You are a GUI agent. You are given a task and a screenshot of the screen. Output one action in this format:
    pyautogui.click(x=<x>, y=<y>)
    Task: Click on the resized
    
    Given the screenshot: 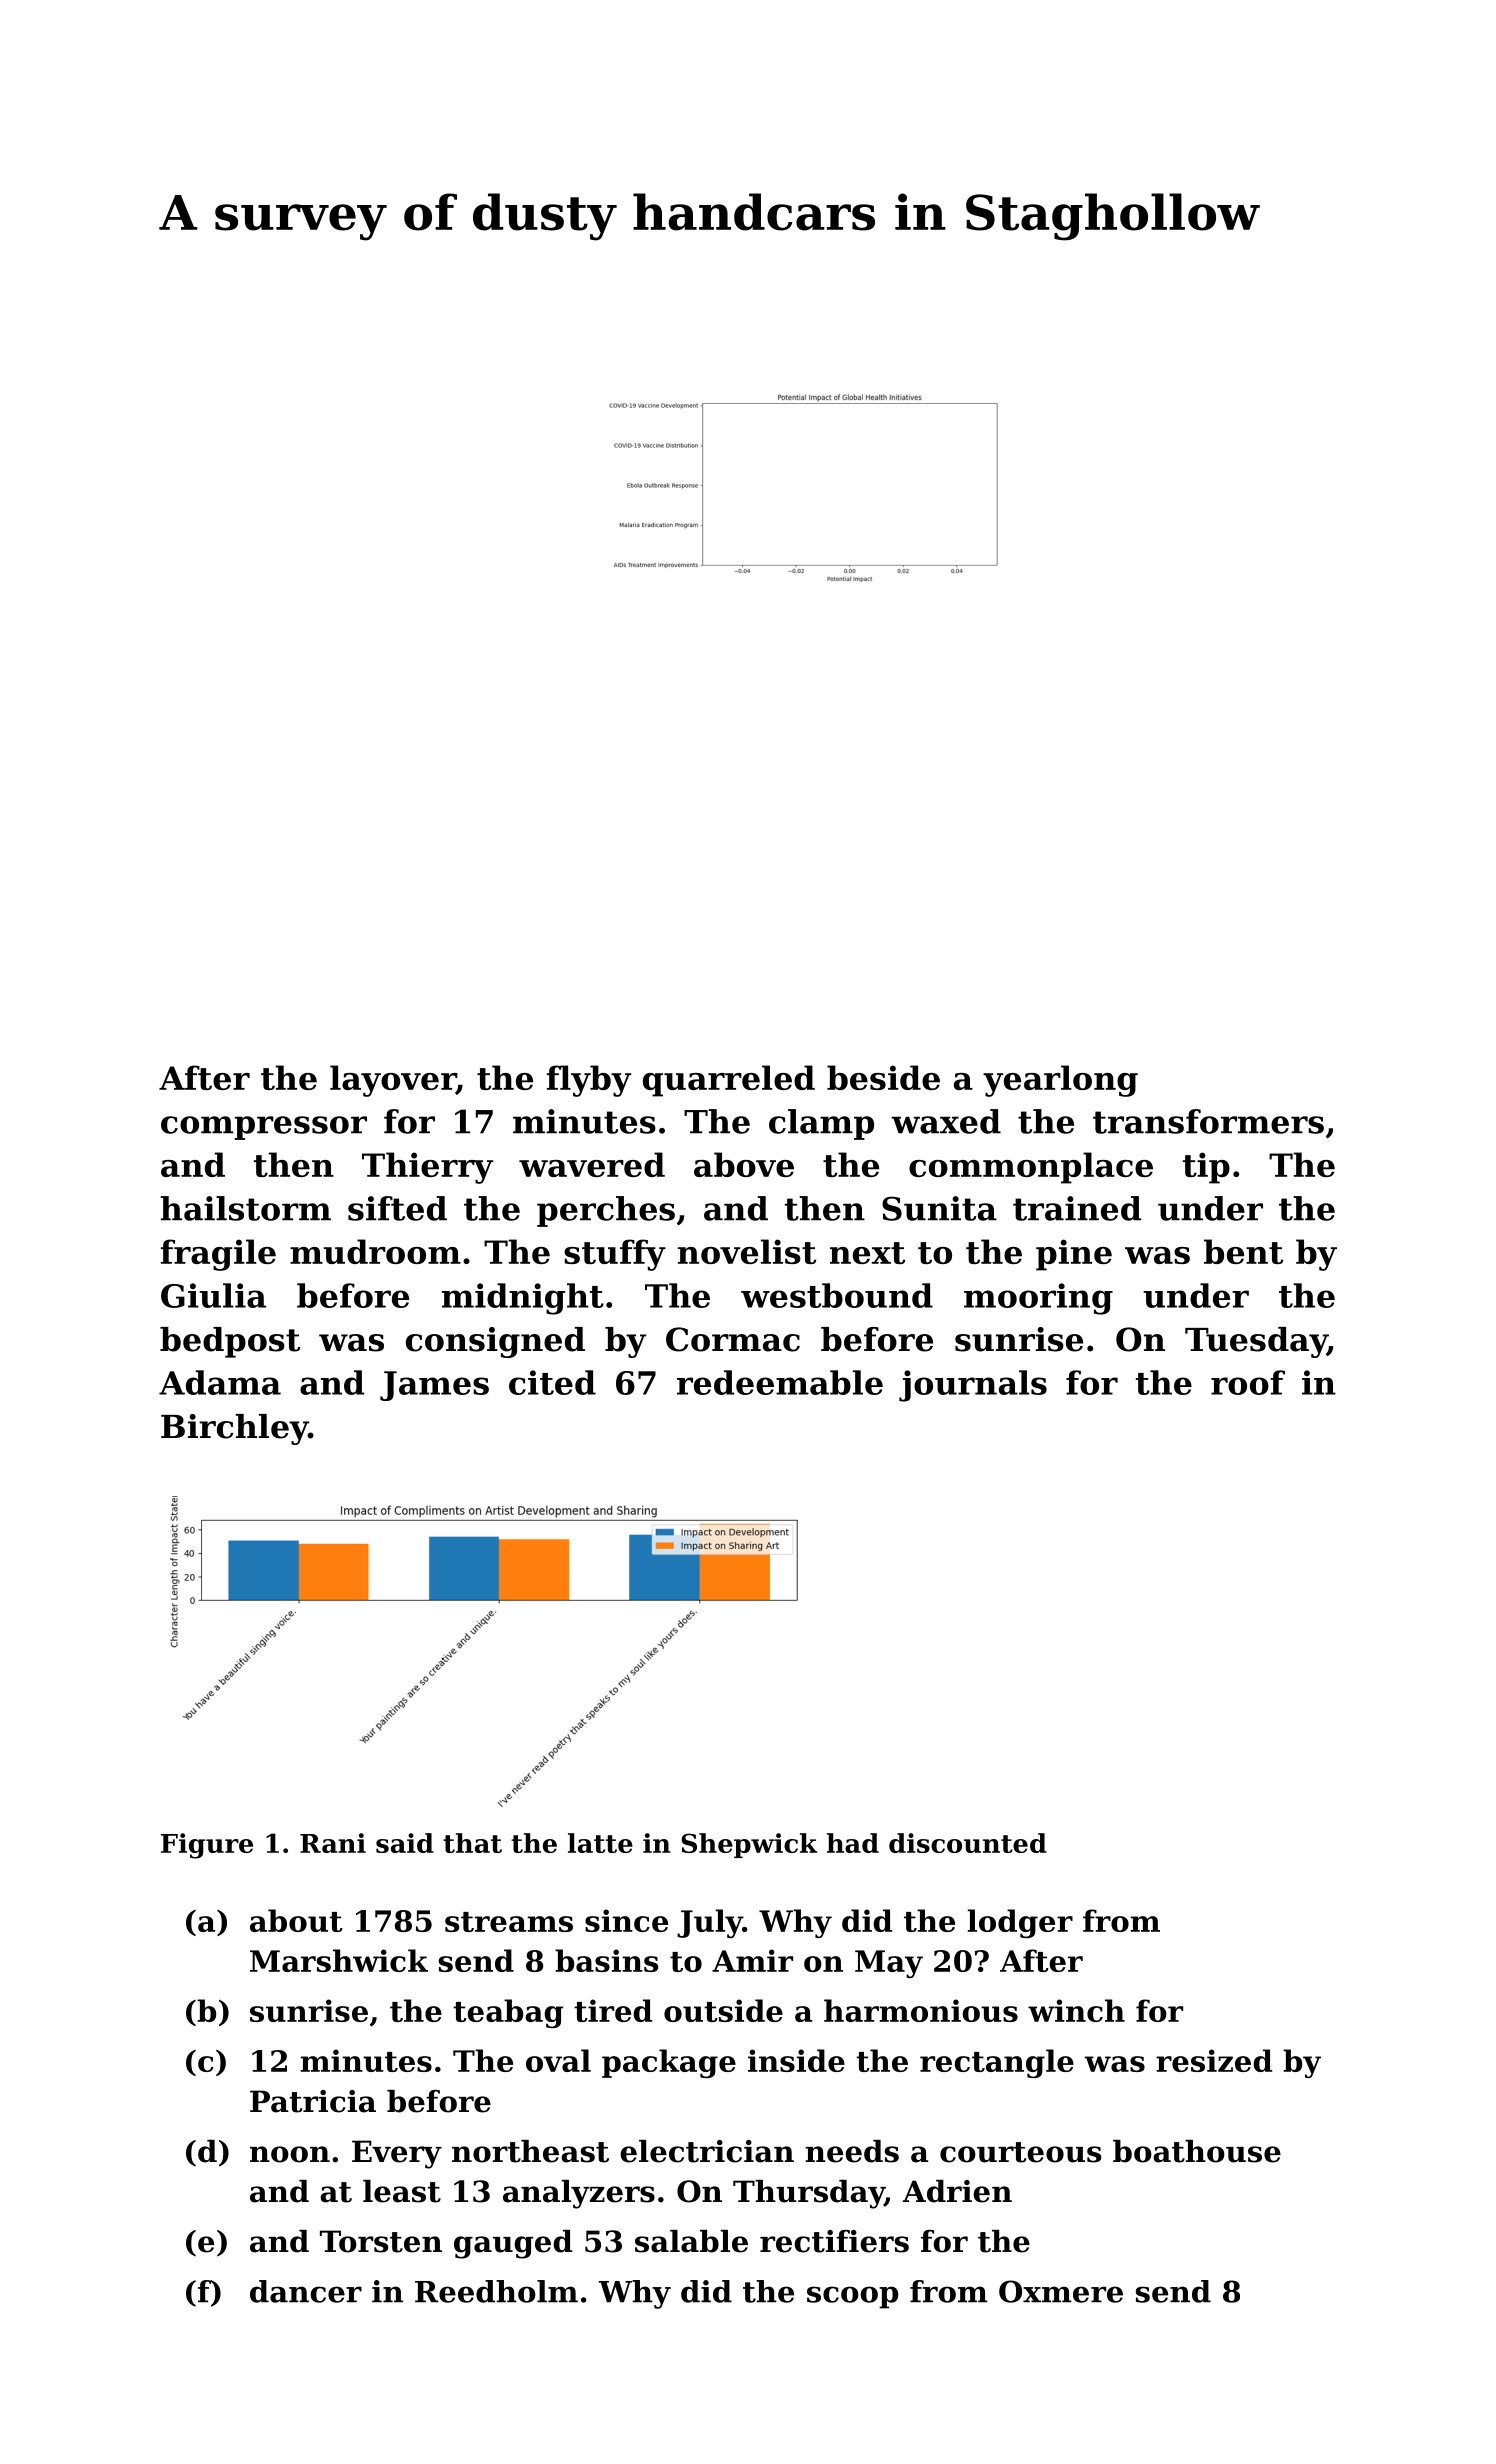 What is the action you would take?
    pyautogui.click(x=1214, y=2060)
